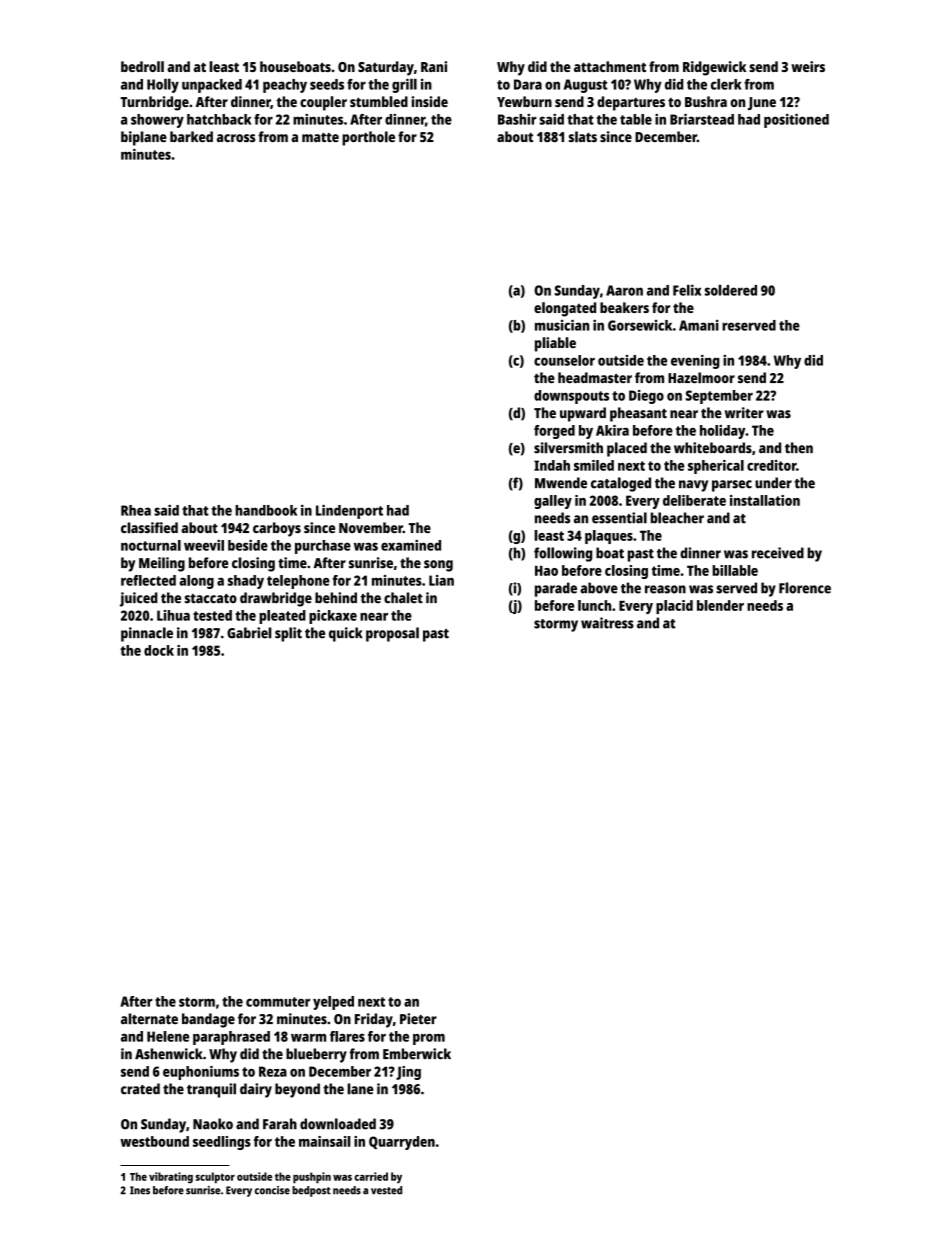  Describe the element at coordinates (222, 1143) in the screenshot. I see `seedlings` at that location.
